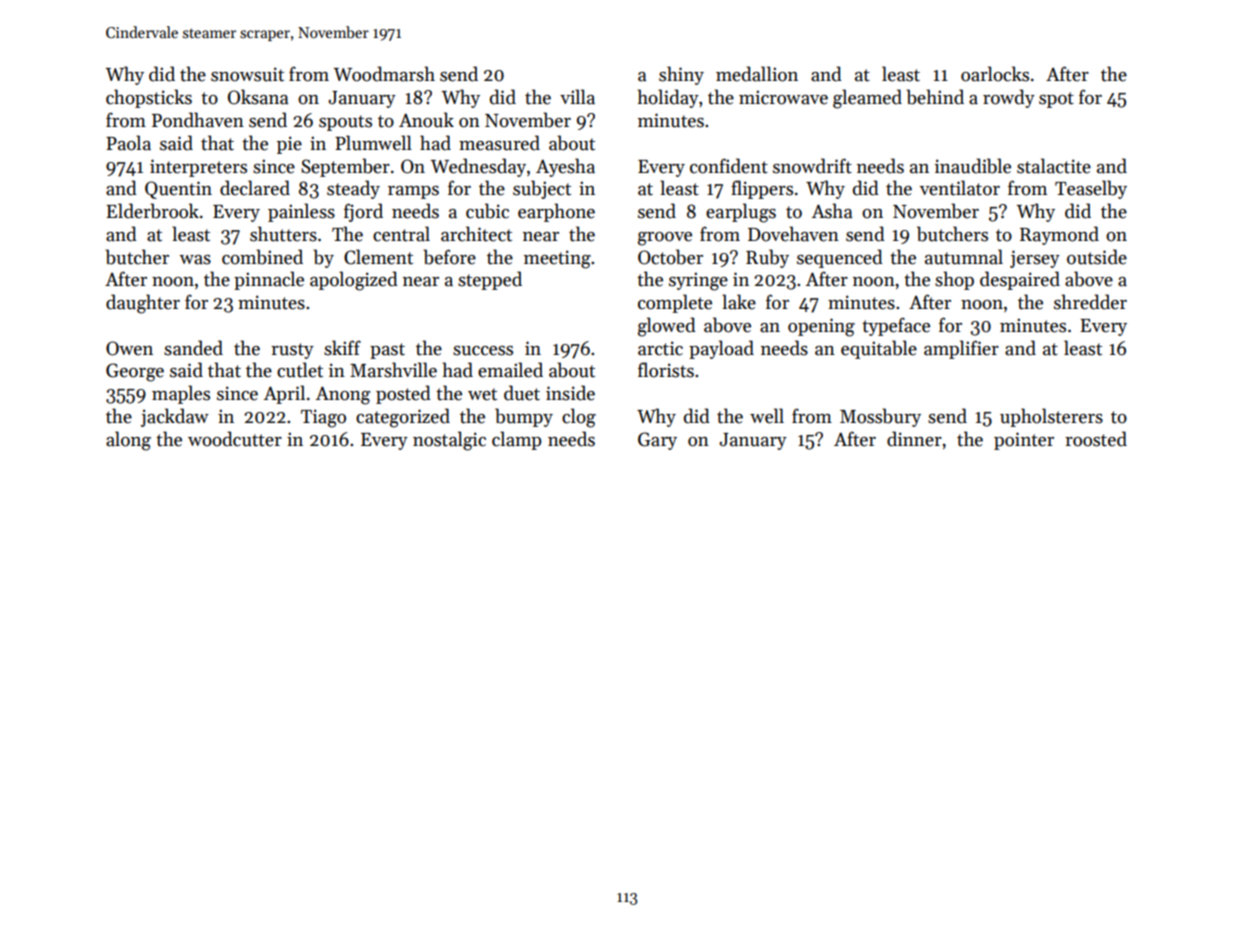 The height and width of the screenshot is (952, 1233). What do you see at coordinates (954, 280) in the screenshot?
I see `shop` at bounding box center [954, 280].
